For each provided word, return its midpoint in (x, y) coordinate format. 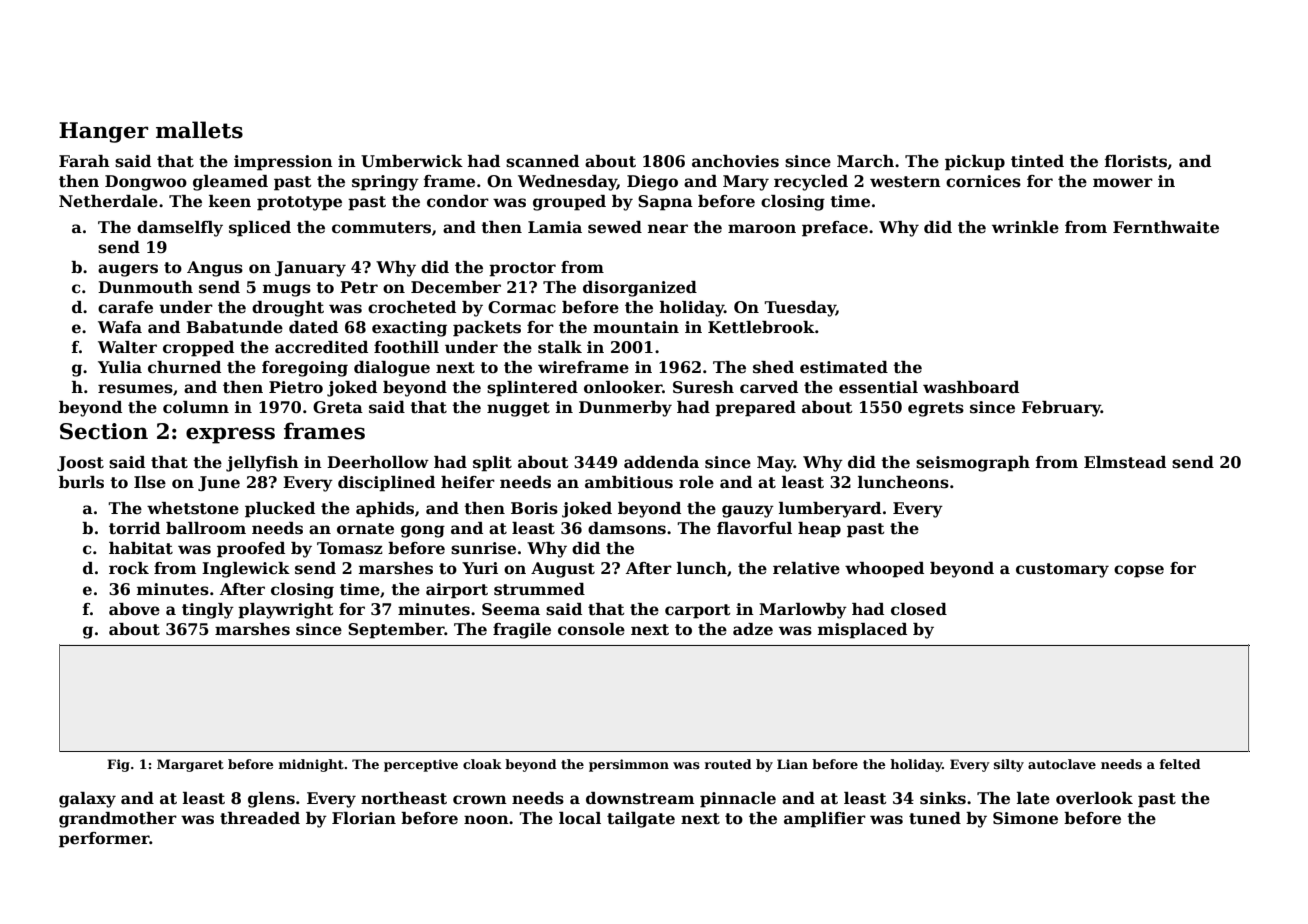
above (134, 609)
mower (1123, 183)
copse (1139, 571)
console (591, 629)
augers (128, 270)
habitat (141, 548)
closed (919, 609)
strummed (539, 589)
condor (458, 201)
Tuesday (800, 309)
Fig (118, 765)
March (865, 161)
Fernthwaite (1166, 227)
